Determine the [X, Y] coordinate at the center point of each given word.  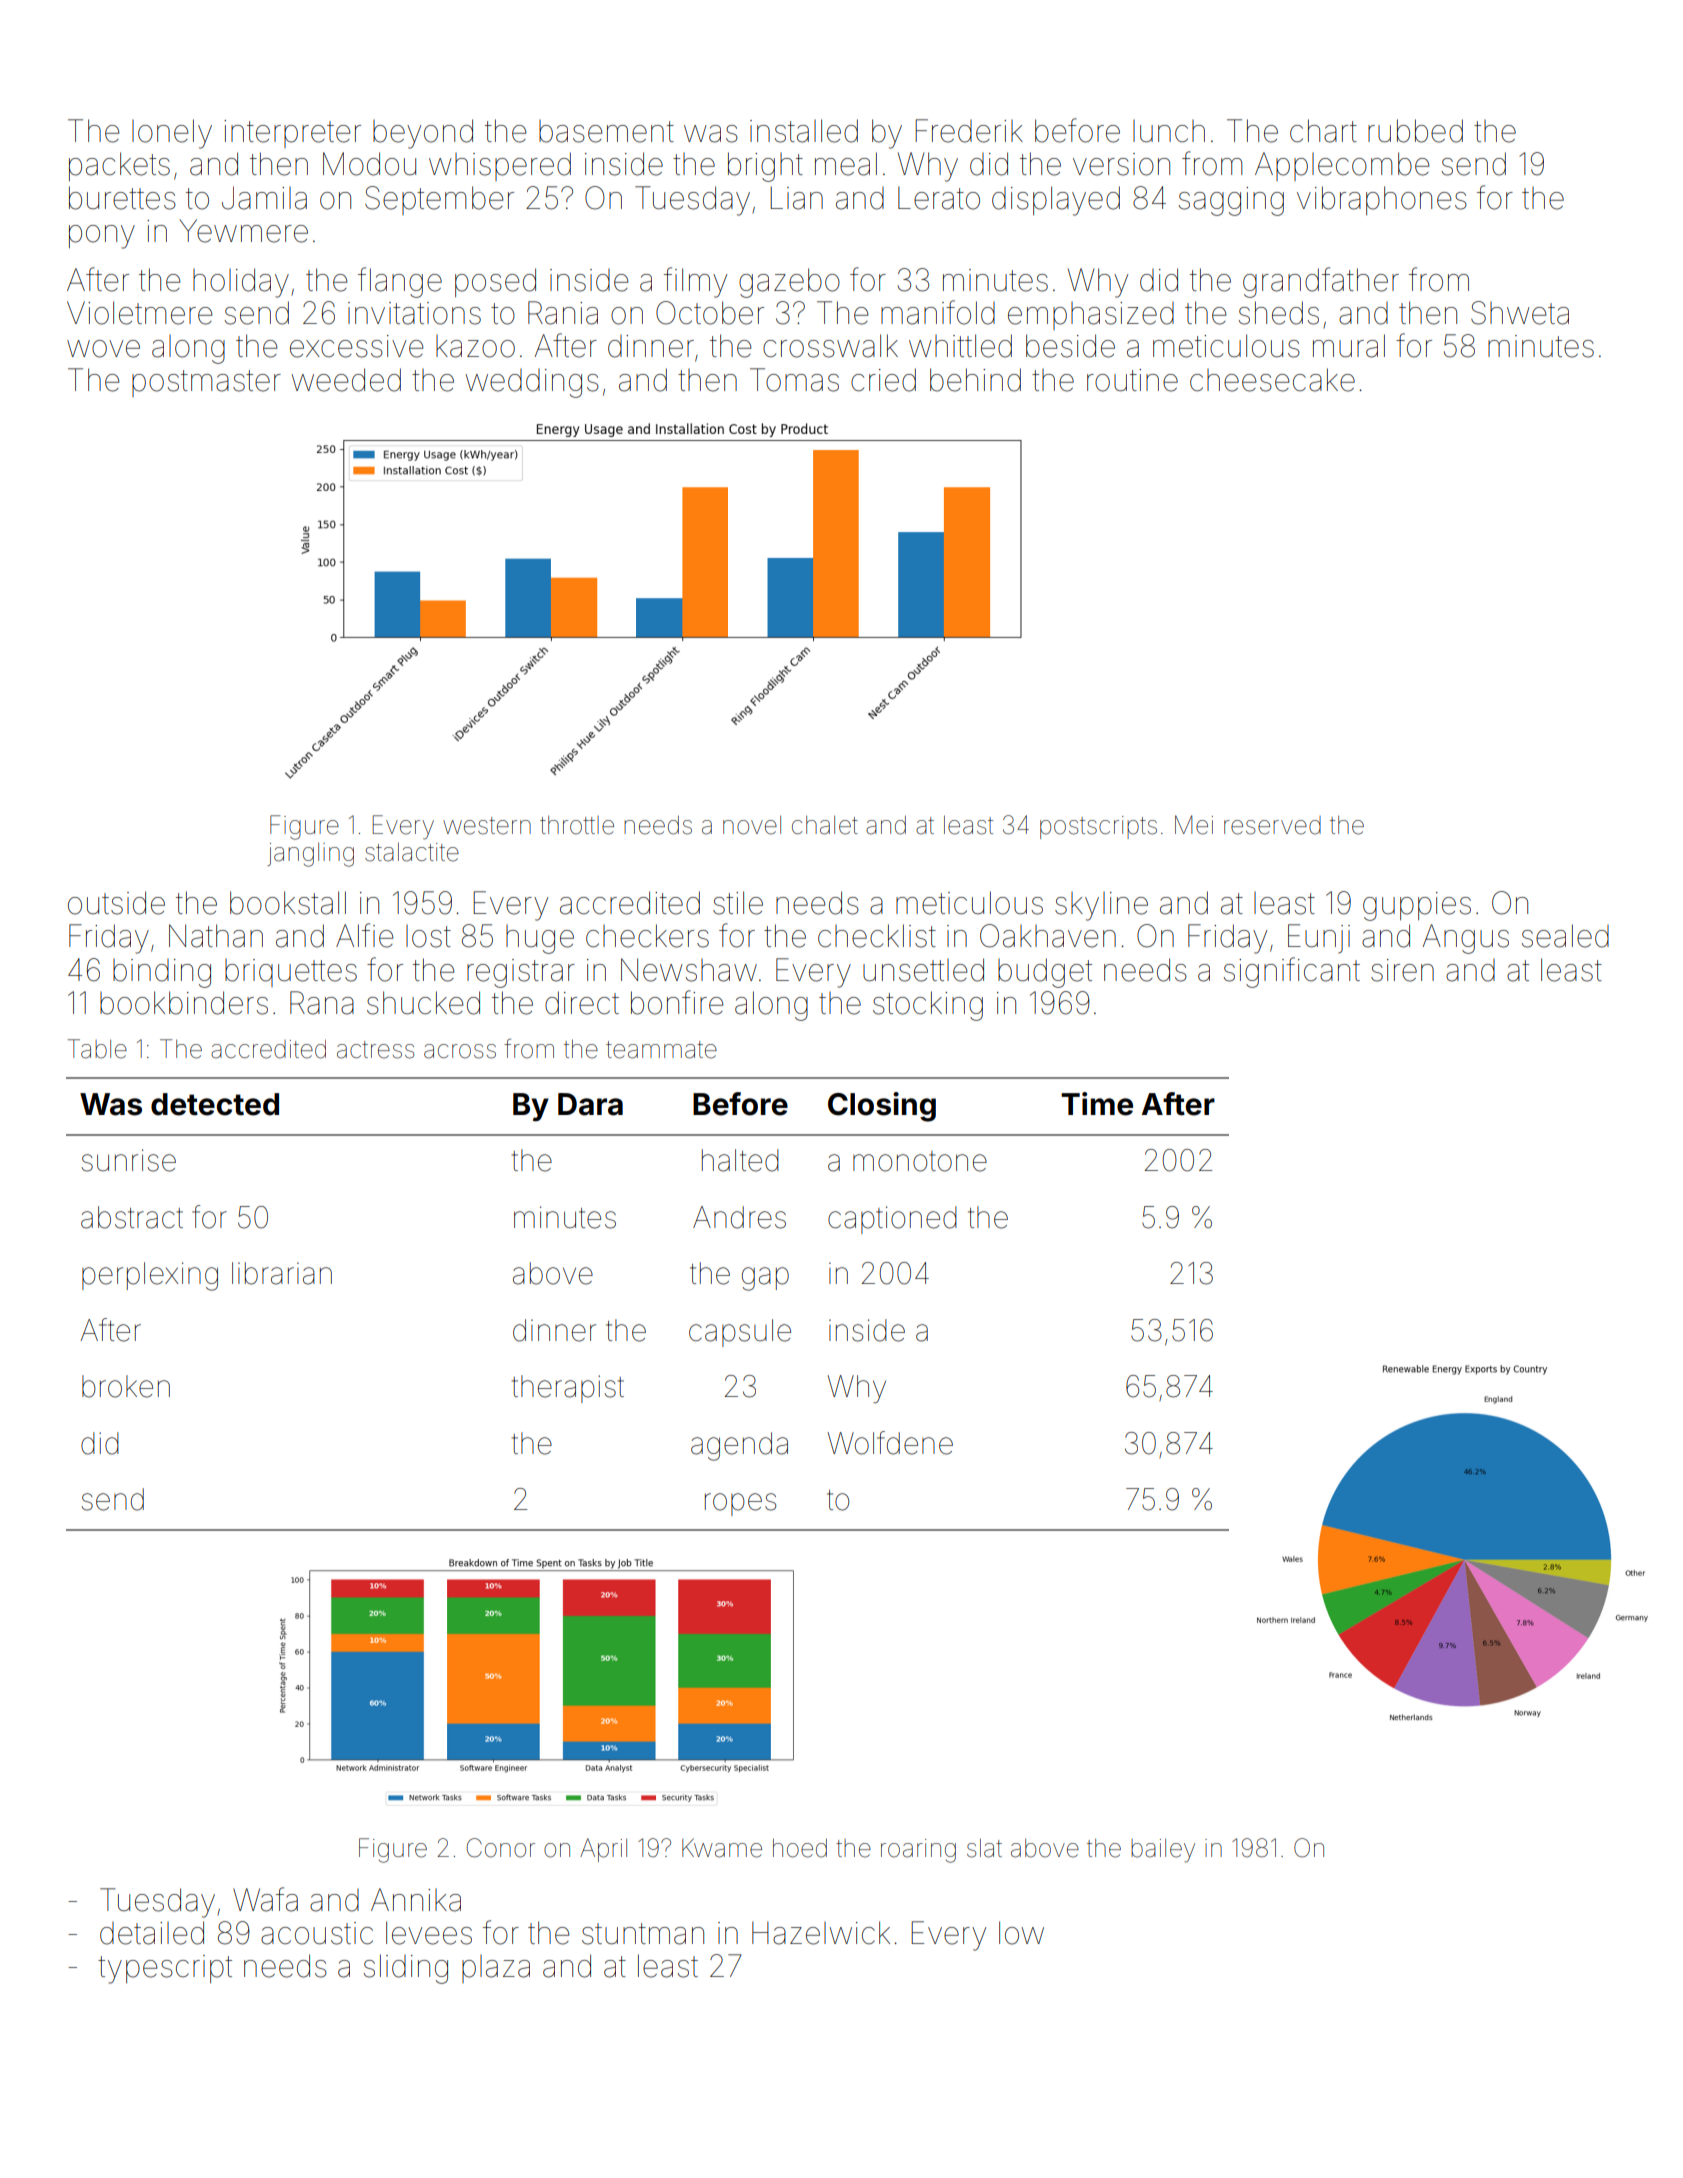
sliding [406, 1969]
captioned [892, 1220]
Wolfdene [890, 1443]
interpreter [292, 134]
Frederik [969, 131]
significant [1292, 972]
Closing [882, 1107]
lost [428, 936]
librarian [282, 1273]
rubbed [1415, 131]
